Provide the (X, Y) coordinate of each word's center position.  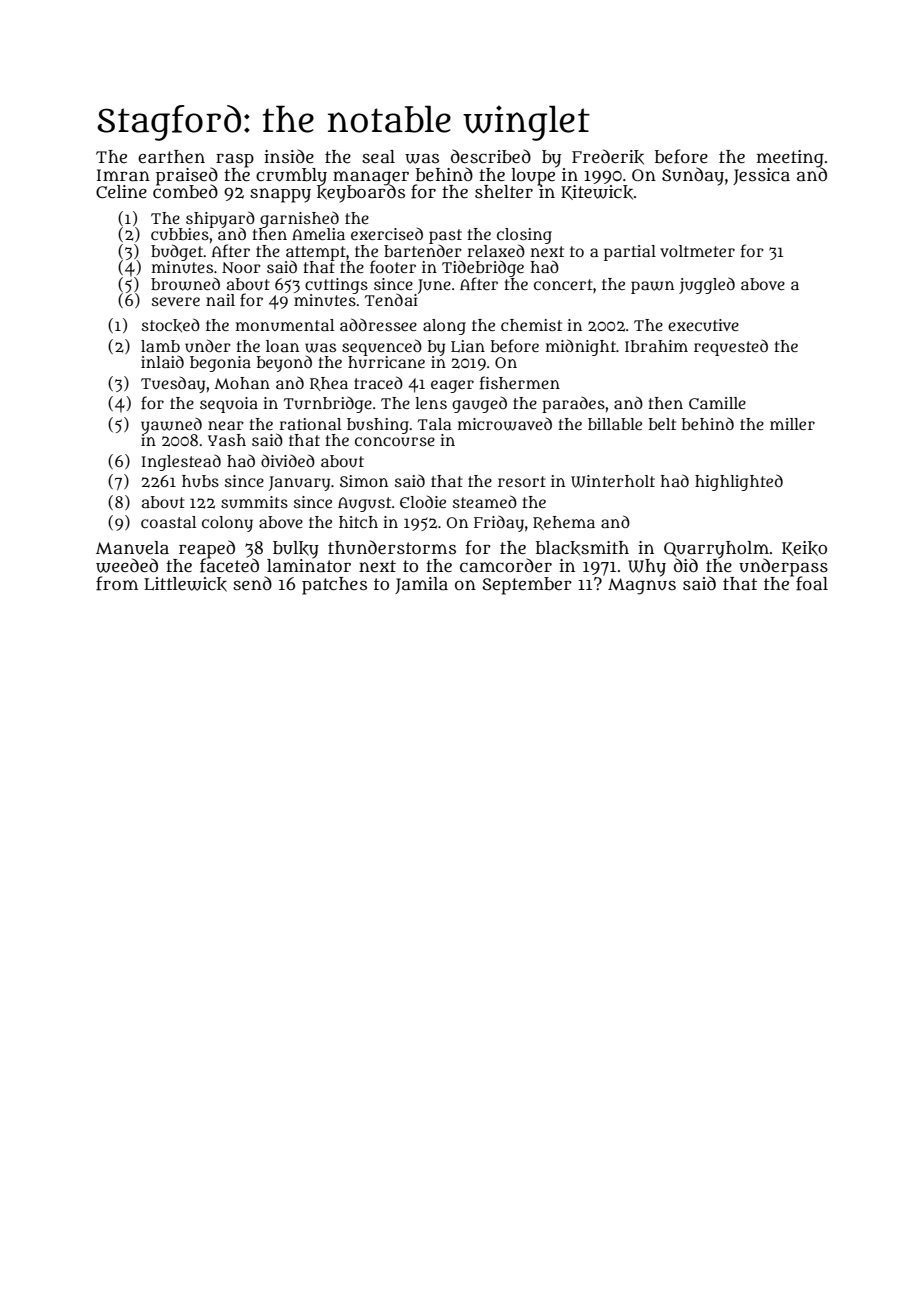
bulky (296, 550)
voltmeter (697, 251)
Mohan (242, 383)
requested (731, 347)
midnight (581, 347)
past (445, 236)
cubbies (180, 234)
